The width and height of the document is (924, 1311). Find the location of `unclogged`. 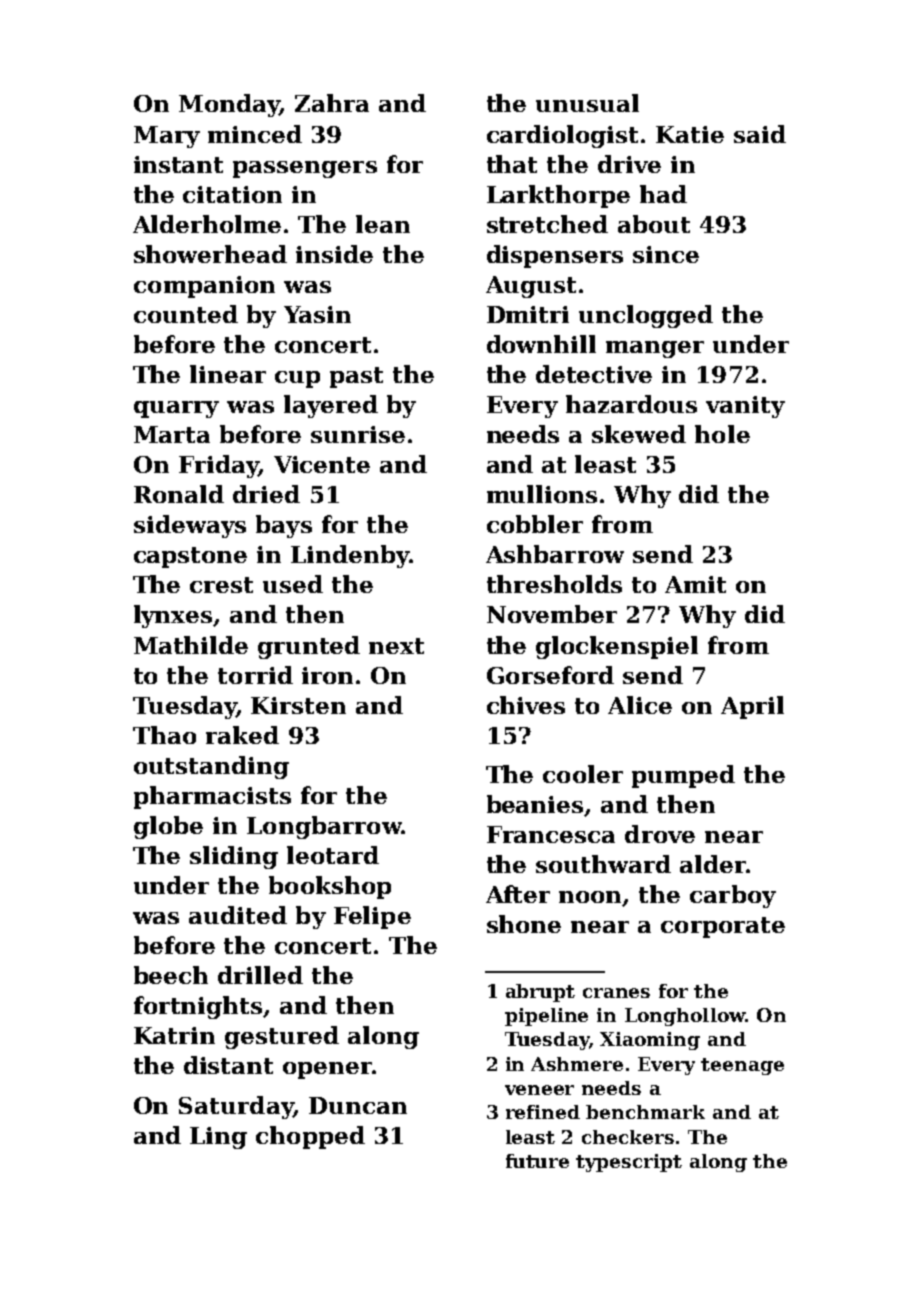

unclogged is located at coordinates (646, 316).
